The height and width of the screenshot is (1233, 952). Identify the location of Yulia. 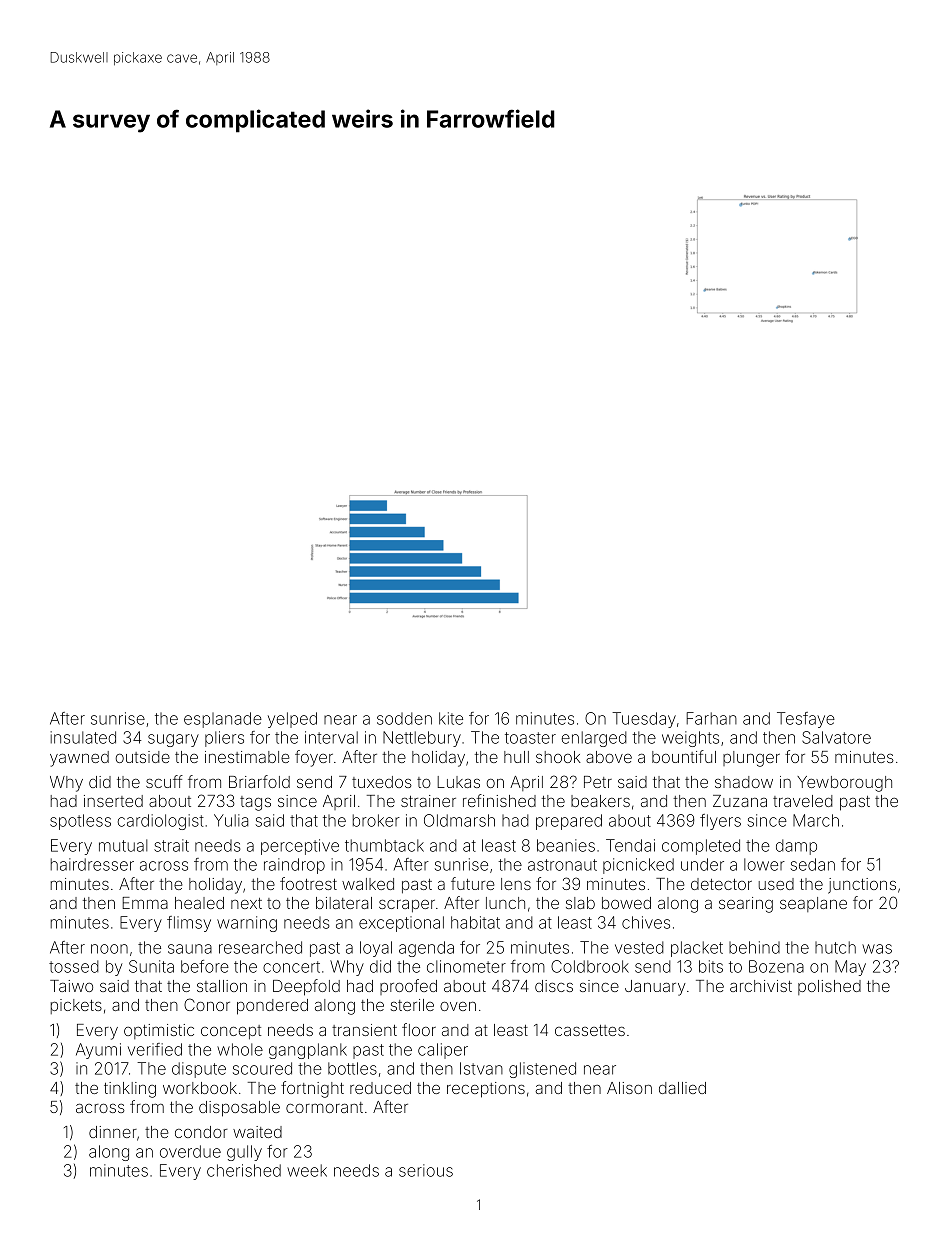
(231, 820).
